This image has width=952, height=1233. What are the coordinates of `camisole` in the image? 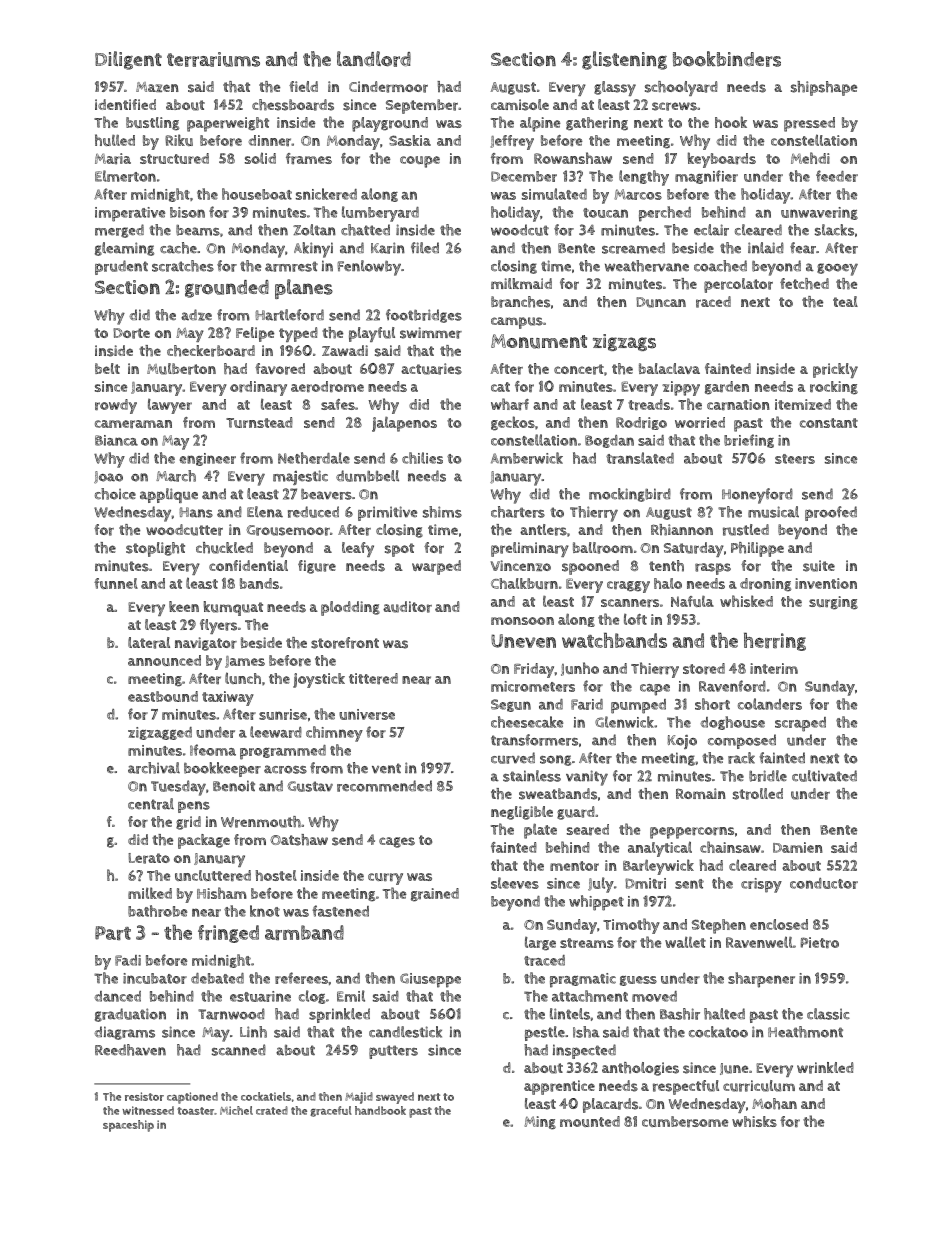 It's located at (520, 105).
